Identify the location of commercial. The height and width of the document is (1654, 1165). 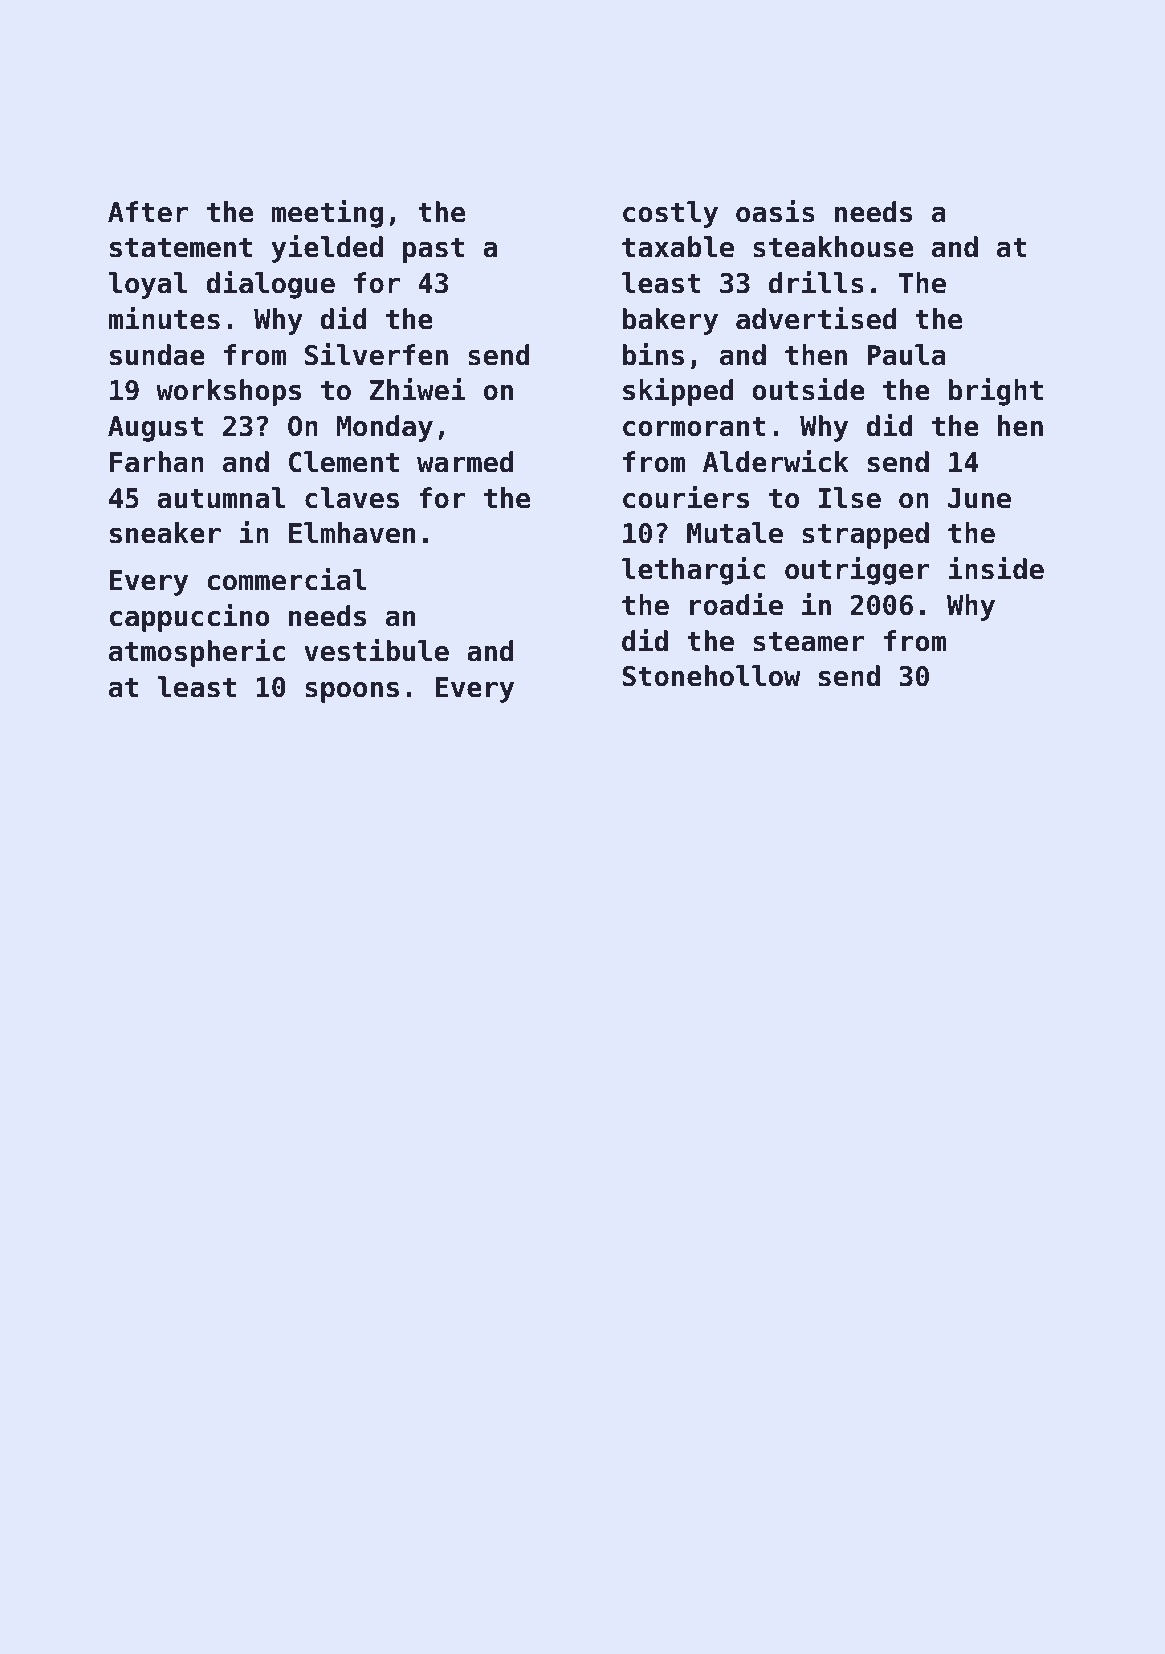
(287, 579).
